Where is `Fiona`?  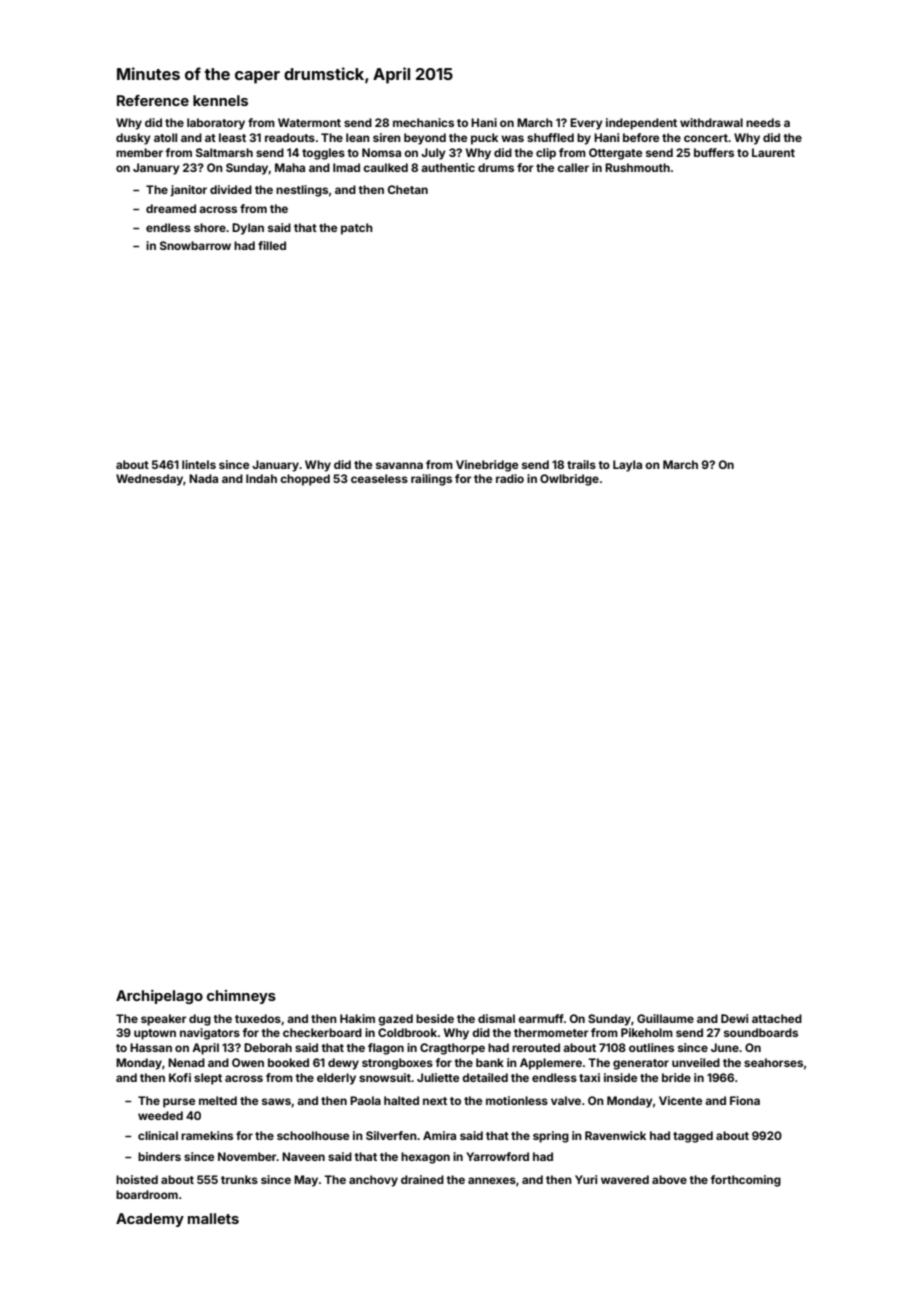
Fiona is located at coordinates (745, 1100).
